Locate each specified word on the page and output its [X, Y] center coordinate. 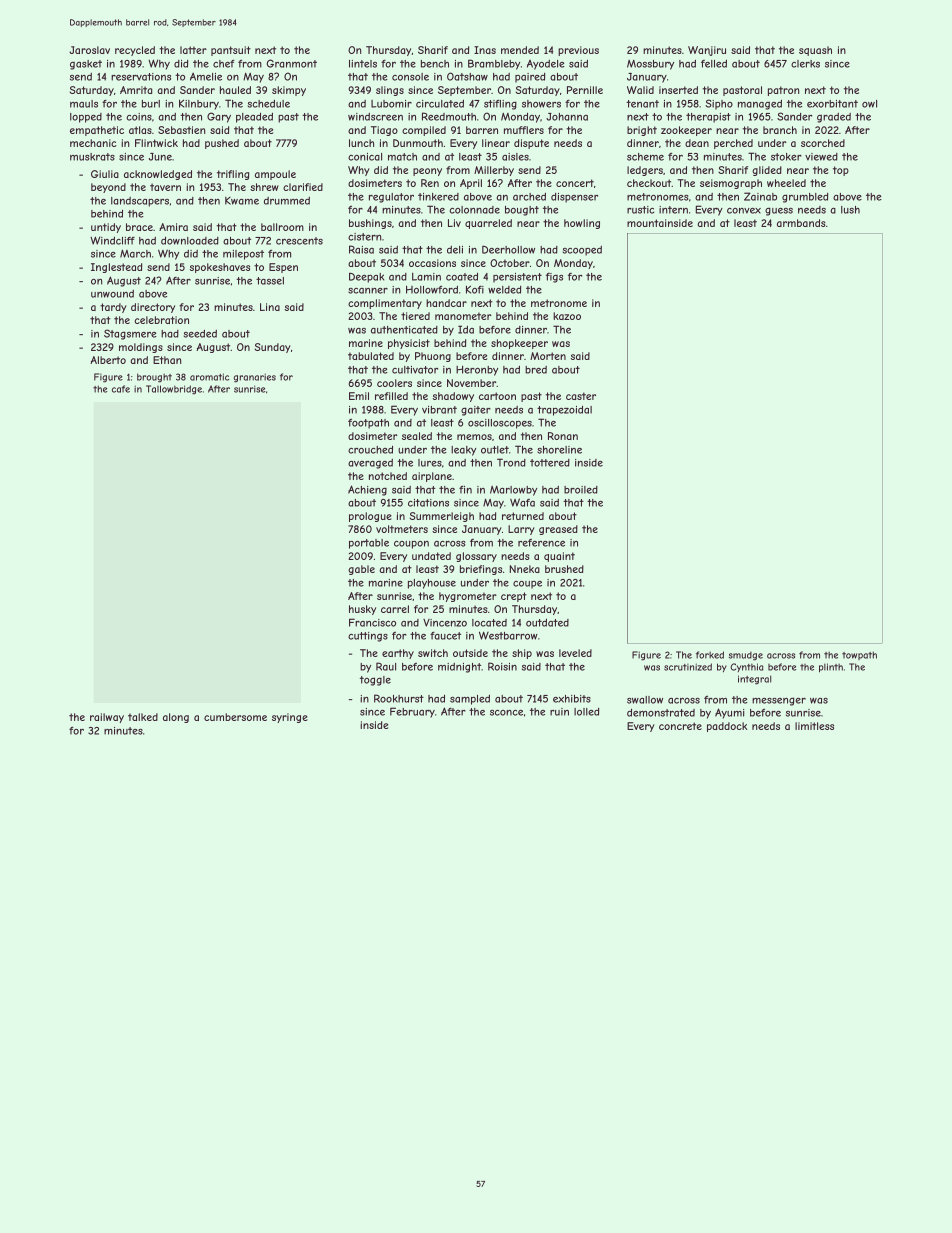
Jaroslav [89, 50]
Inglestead [116, 268]
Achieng [367, 490]
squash [815, 51]
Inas [485, 50]
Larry [521, 530]
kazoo [567, 316]
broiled [581, 490]
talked [143, 717]
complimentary [385, 304]
